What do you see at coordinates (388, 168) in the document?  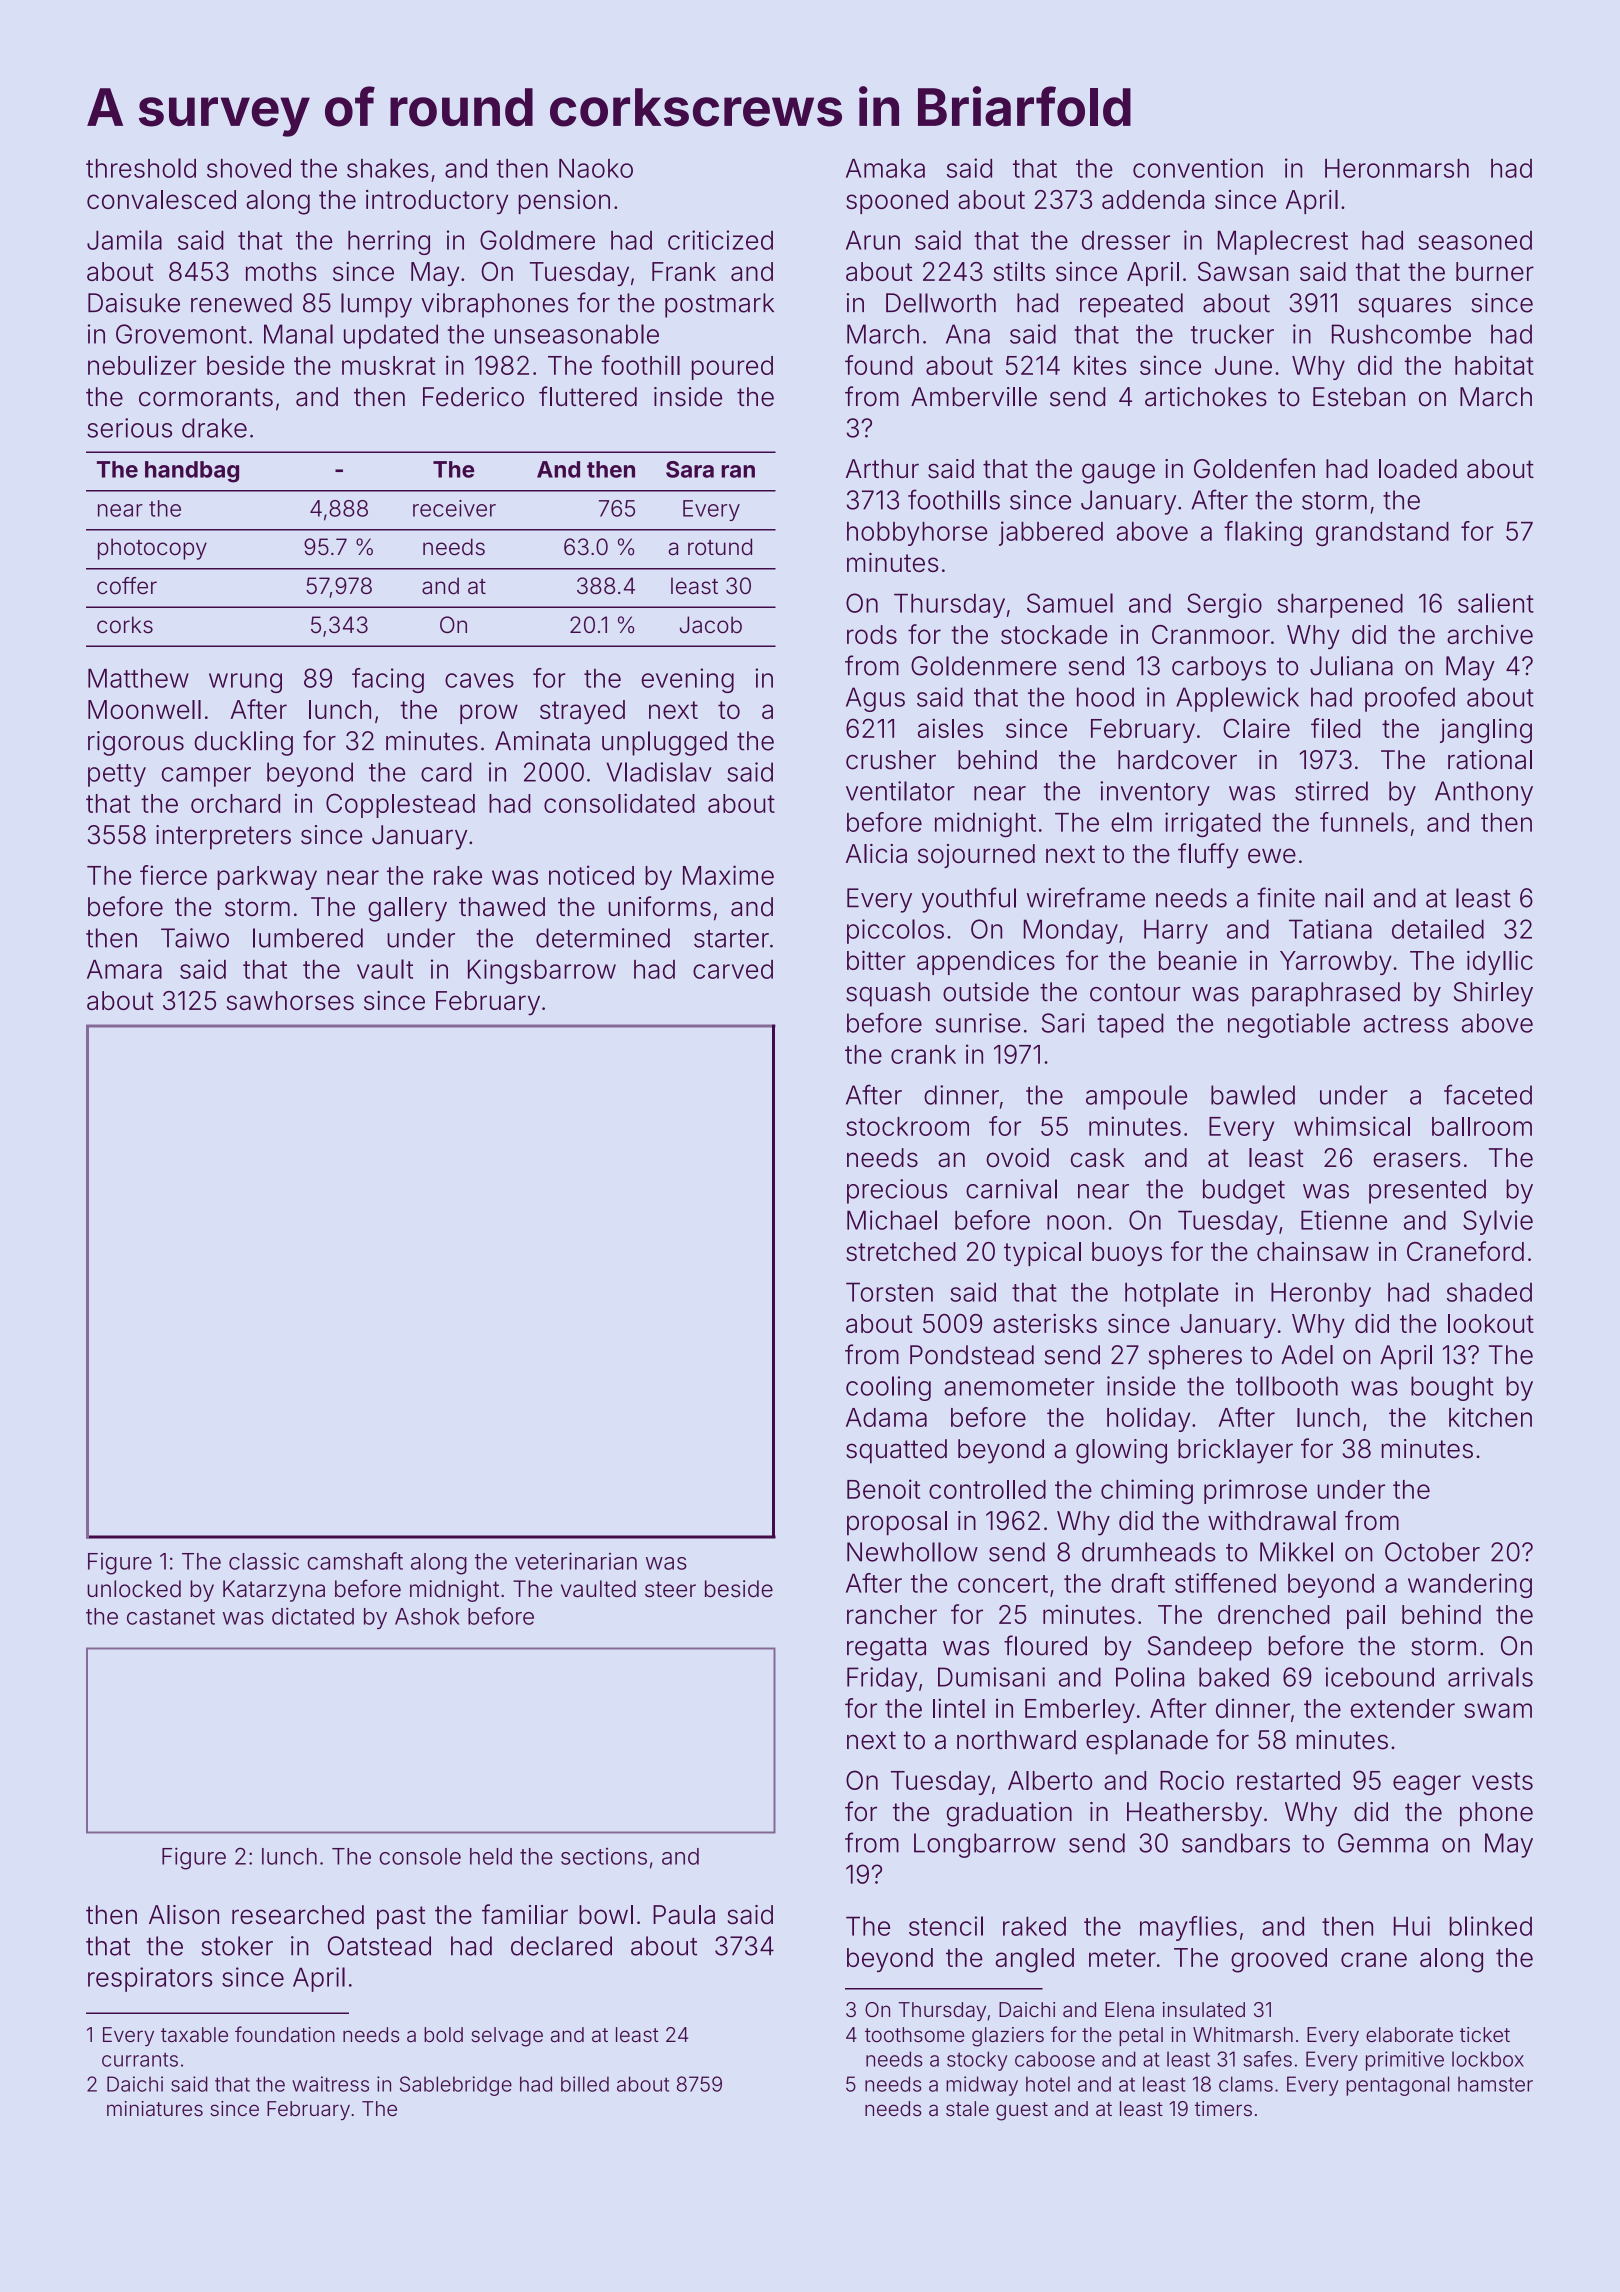 I see `shakes` at bounding box center [388, 168].
